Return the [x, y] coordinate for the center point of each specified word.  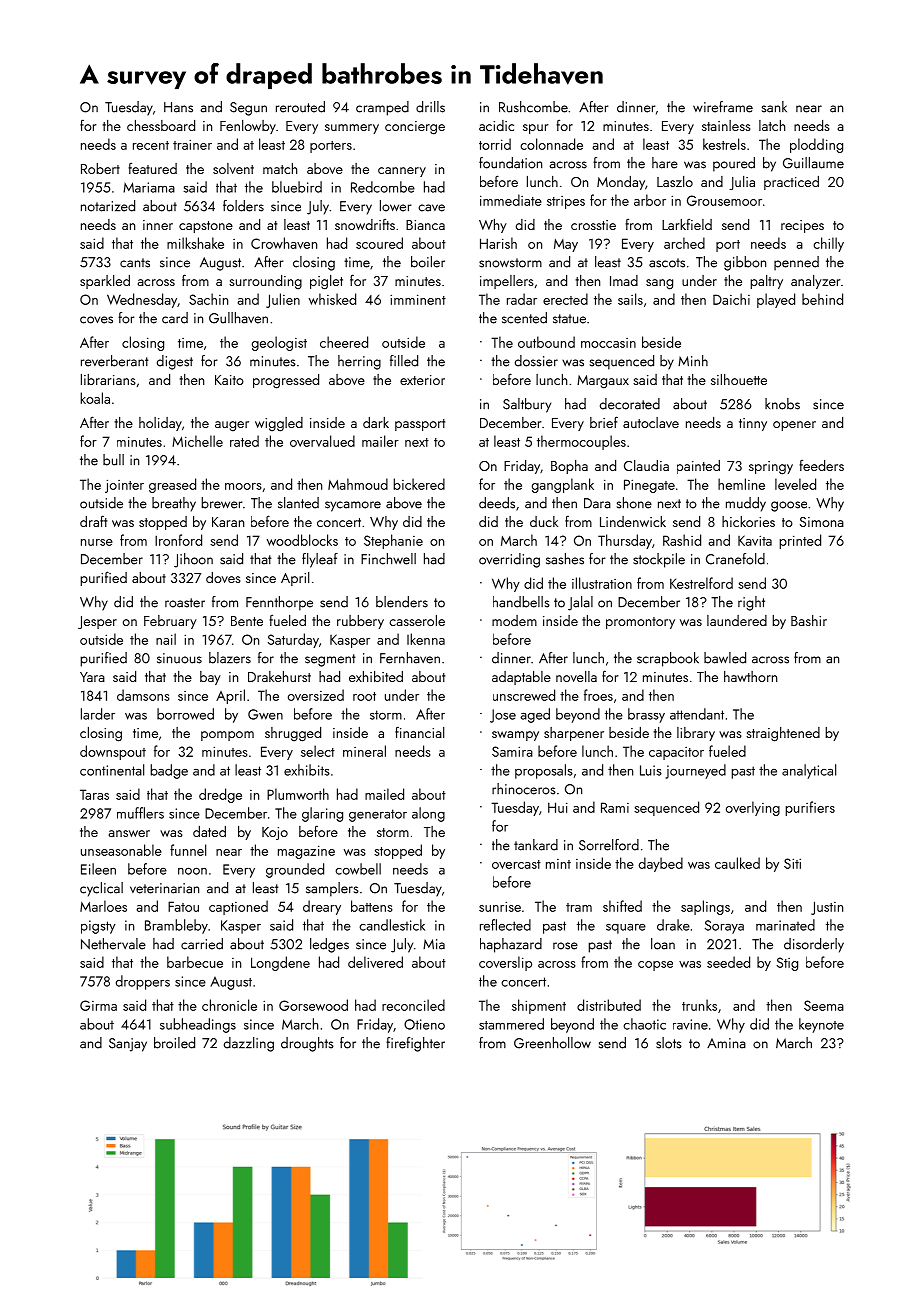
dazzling [249, 1044]
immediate [511, 200]
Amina [726, 1043]
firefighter [415, 1044]
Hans [178, 107]
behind [822, 299]
